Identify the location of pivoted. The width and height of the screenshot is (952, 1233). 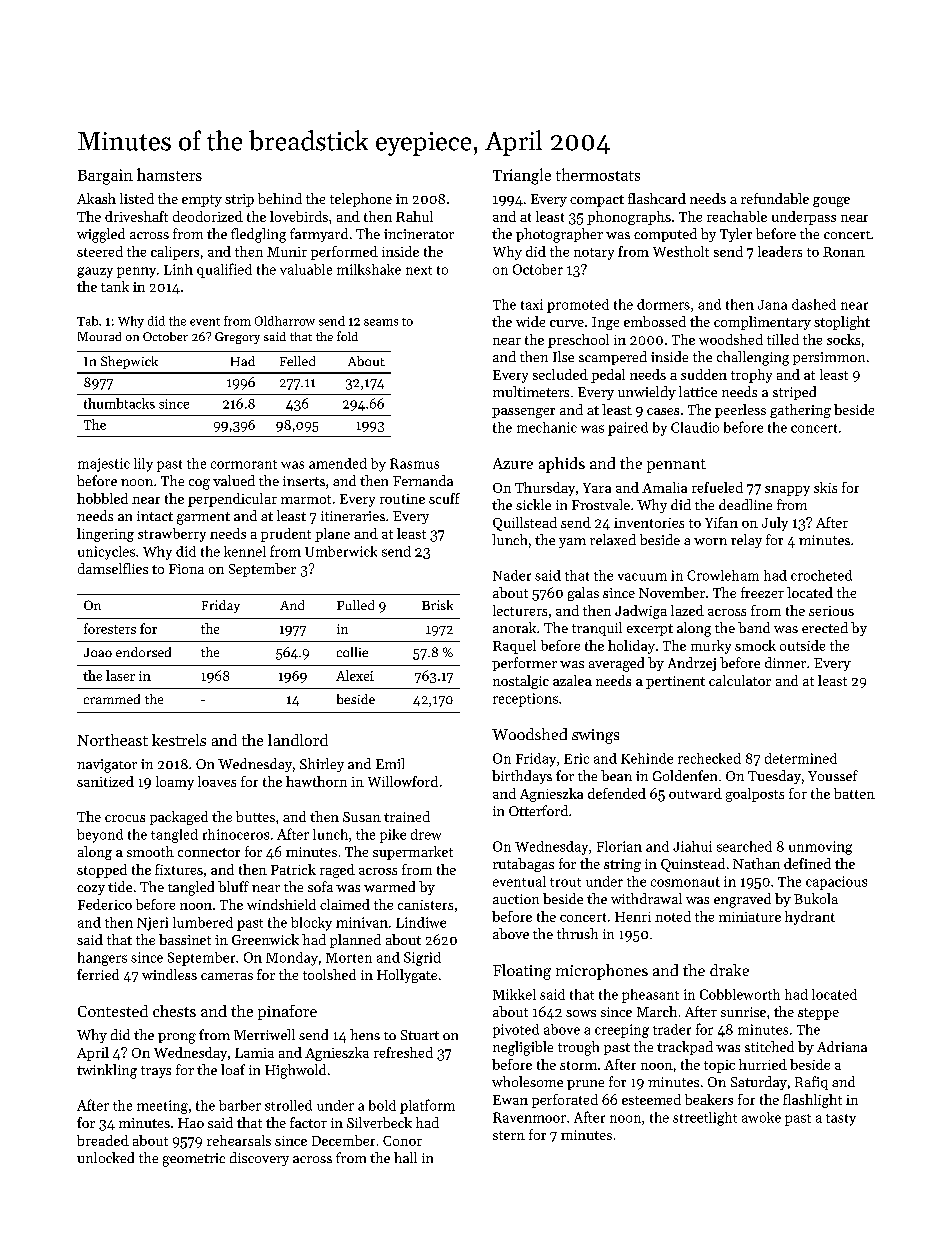
(516, 1031).
